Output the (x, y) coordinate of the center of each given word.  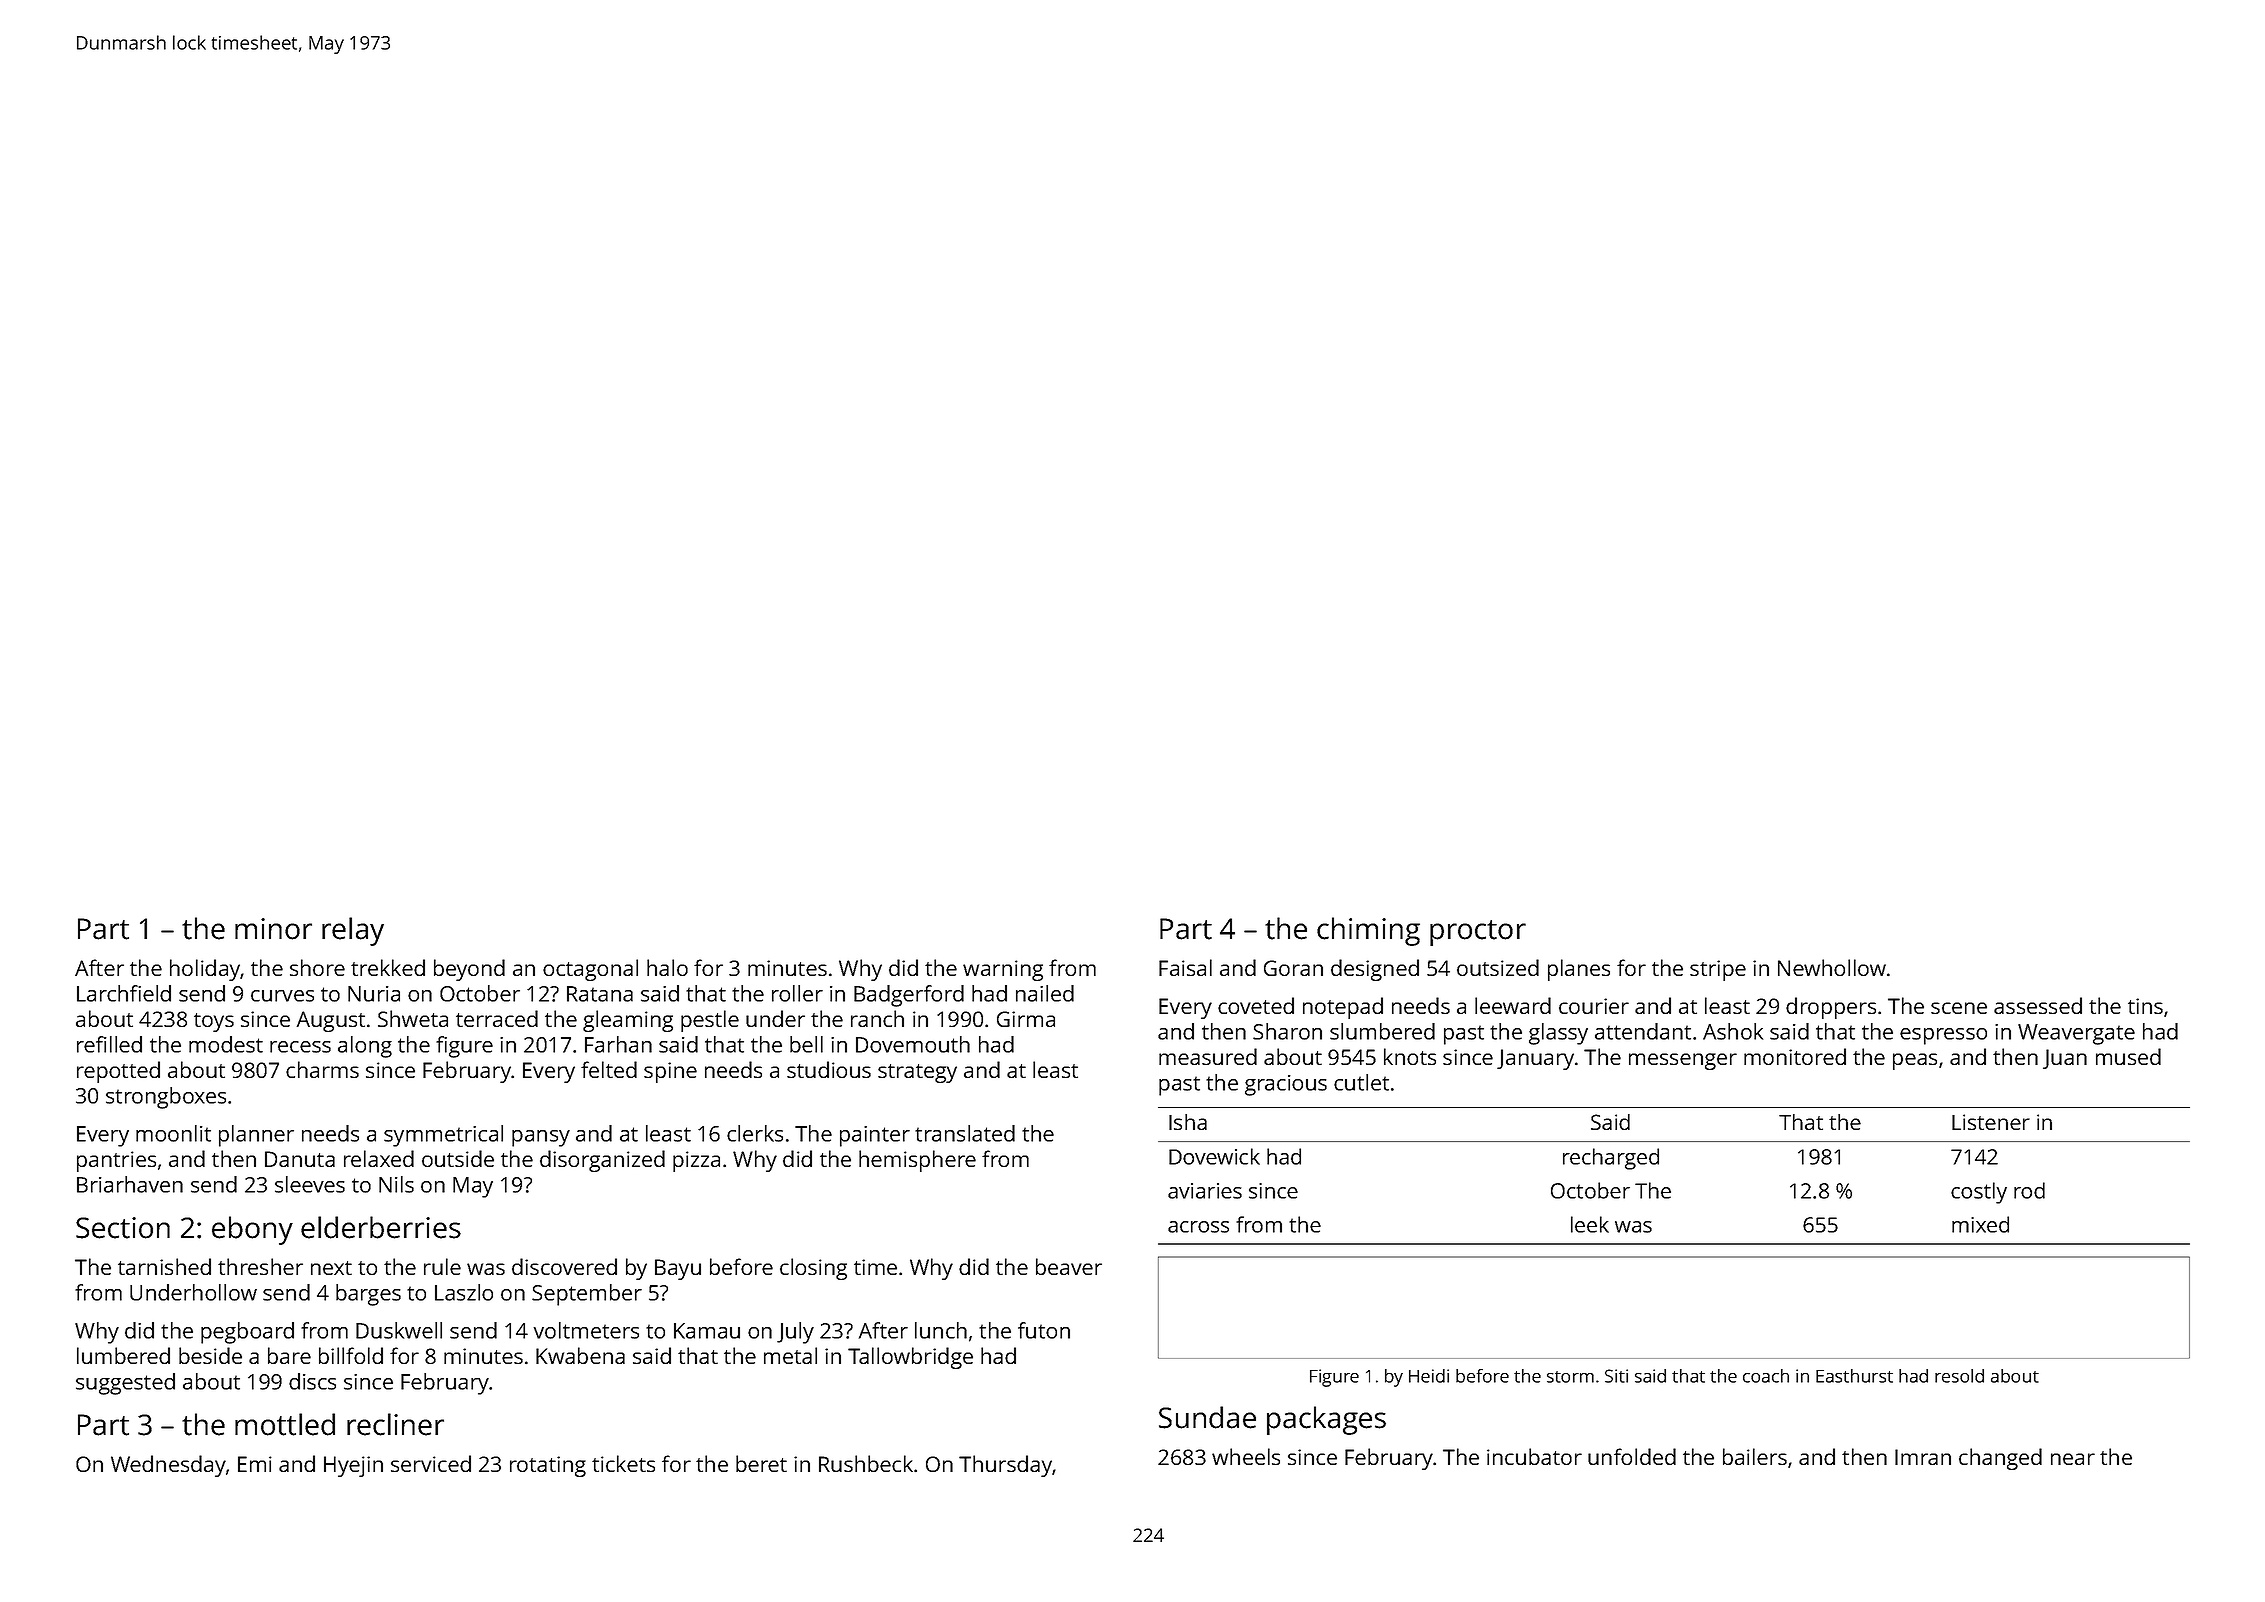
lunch (941, 1330)
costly (1979, 1193)
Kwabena (580, 1355)
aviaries (1205, 1191)
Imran (1923, 1457)
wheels (1246, 1456)
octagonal (590, 970)
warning (1003, 970)
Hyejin (353, 1466)
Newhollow (1832, 967)
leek (1590, 1224)
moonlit (173, 1133)
